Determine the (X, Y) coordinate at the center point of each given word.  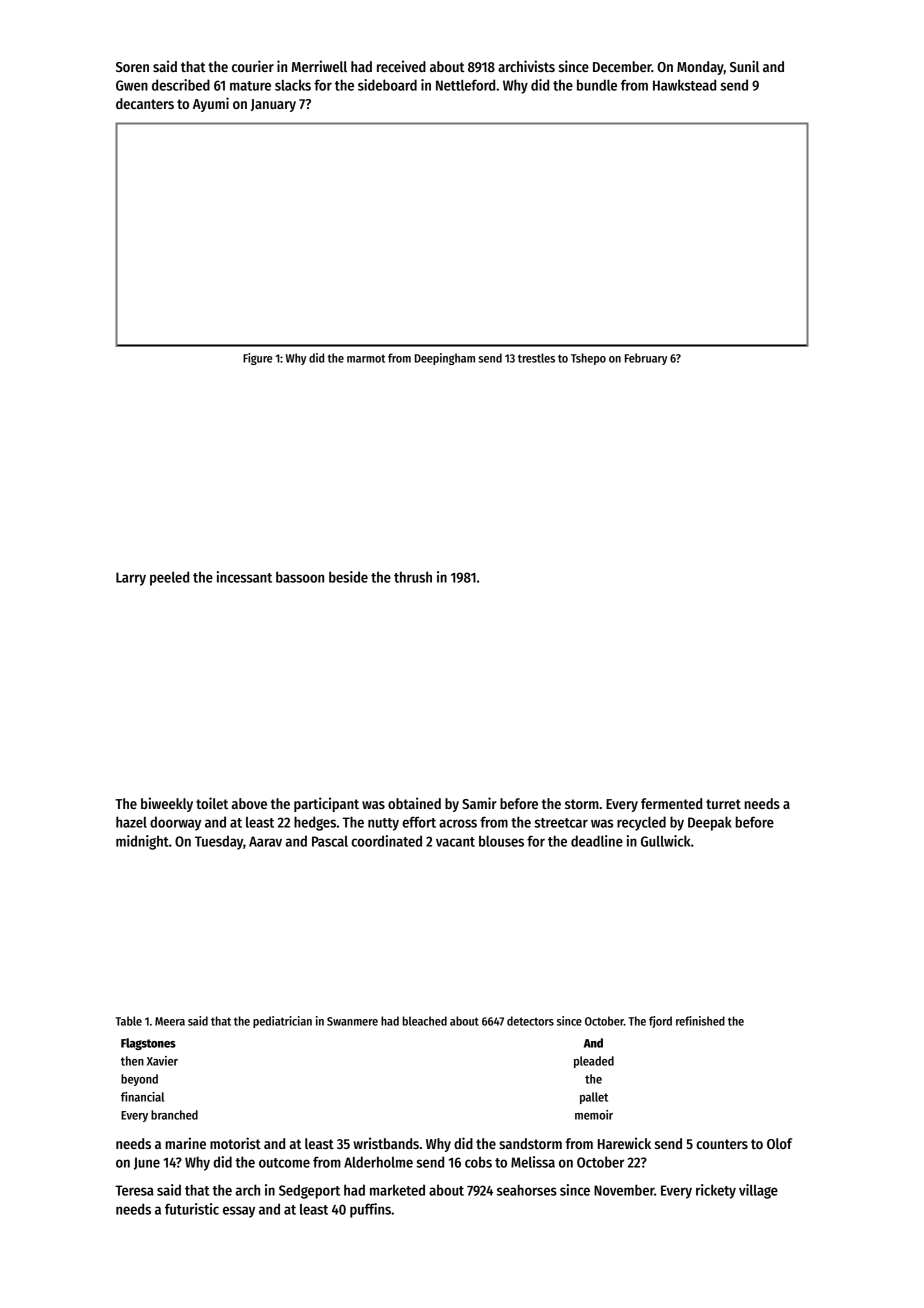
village (758, 1191)
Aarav (265, 841)
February (646, 359)
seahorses (527, 1190)
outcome (284, 1163)
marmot (366, 358)
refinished (700, 1021)
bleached (425, 1021)
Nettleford (465, 85)
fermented (671, 803)
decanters (145, 103)
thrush (413, 577)
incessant (244, 577)
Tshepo (588, 359)
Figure (257, 359)
